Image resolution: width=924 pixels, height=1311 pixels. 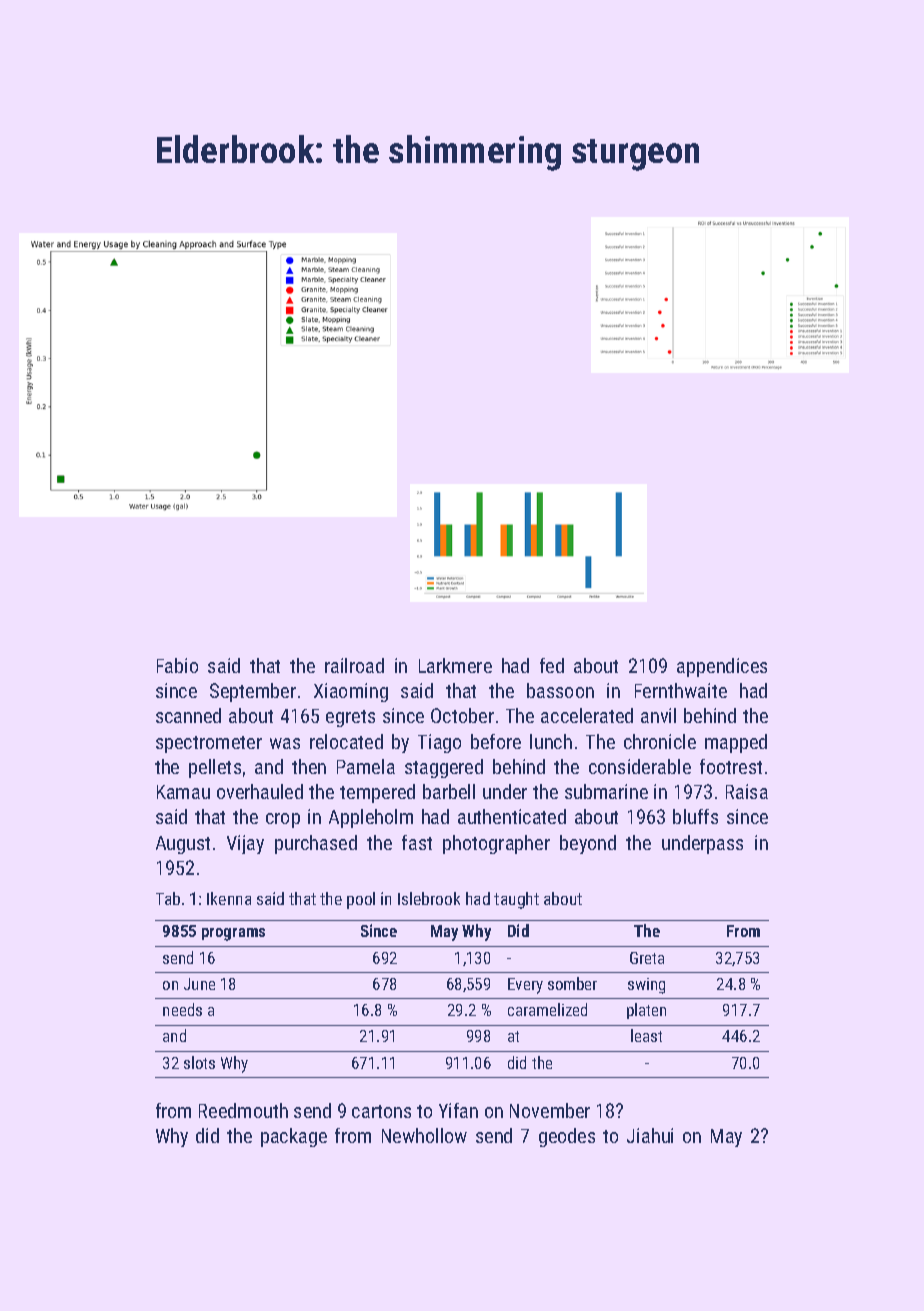 I want to click on before, so click(x=496, y=741).
